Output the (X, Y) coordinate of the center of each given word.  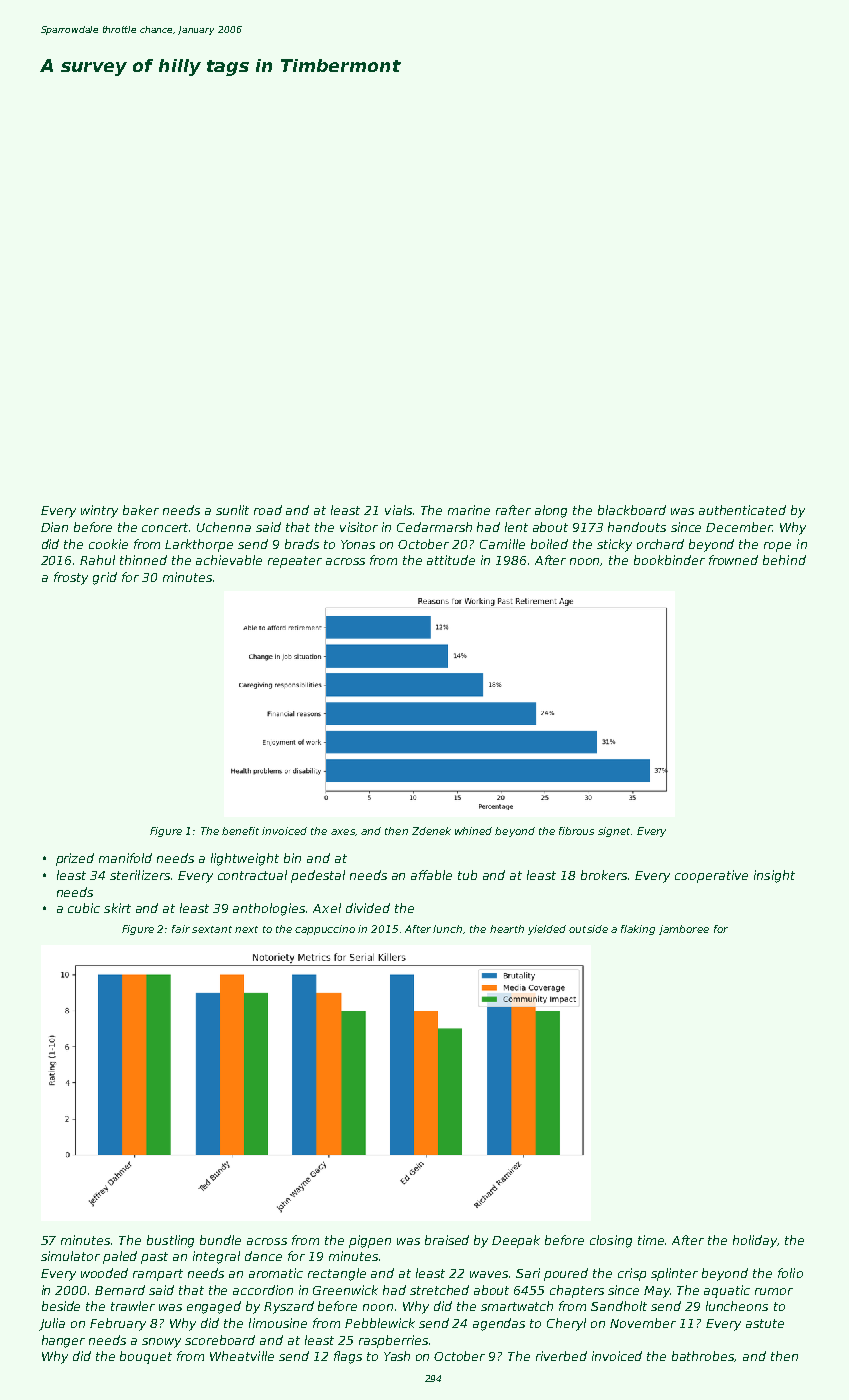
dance (263, 1256)
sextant (212, 929)
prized (75, 859)
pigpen (370, 1241)
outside (588, 929)
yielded (547, 930)
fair (181, 929)
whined (473, 831)
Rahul (97, 560)
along (551, 511)
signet (614, 832)
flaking (638, 930)
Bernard (120, 1290)
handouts (637, 527)
